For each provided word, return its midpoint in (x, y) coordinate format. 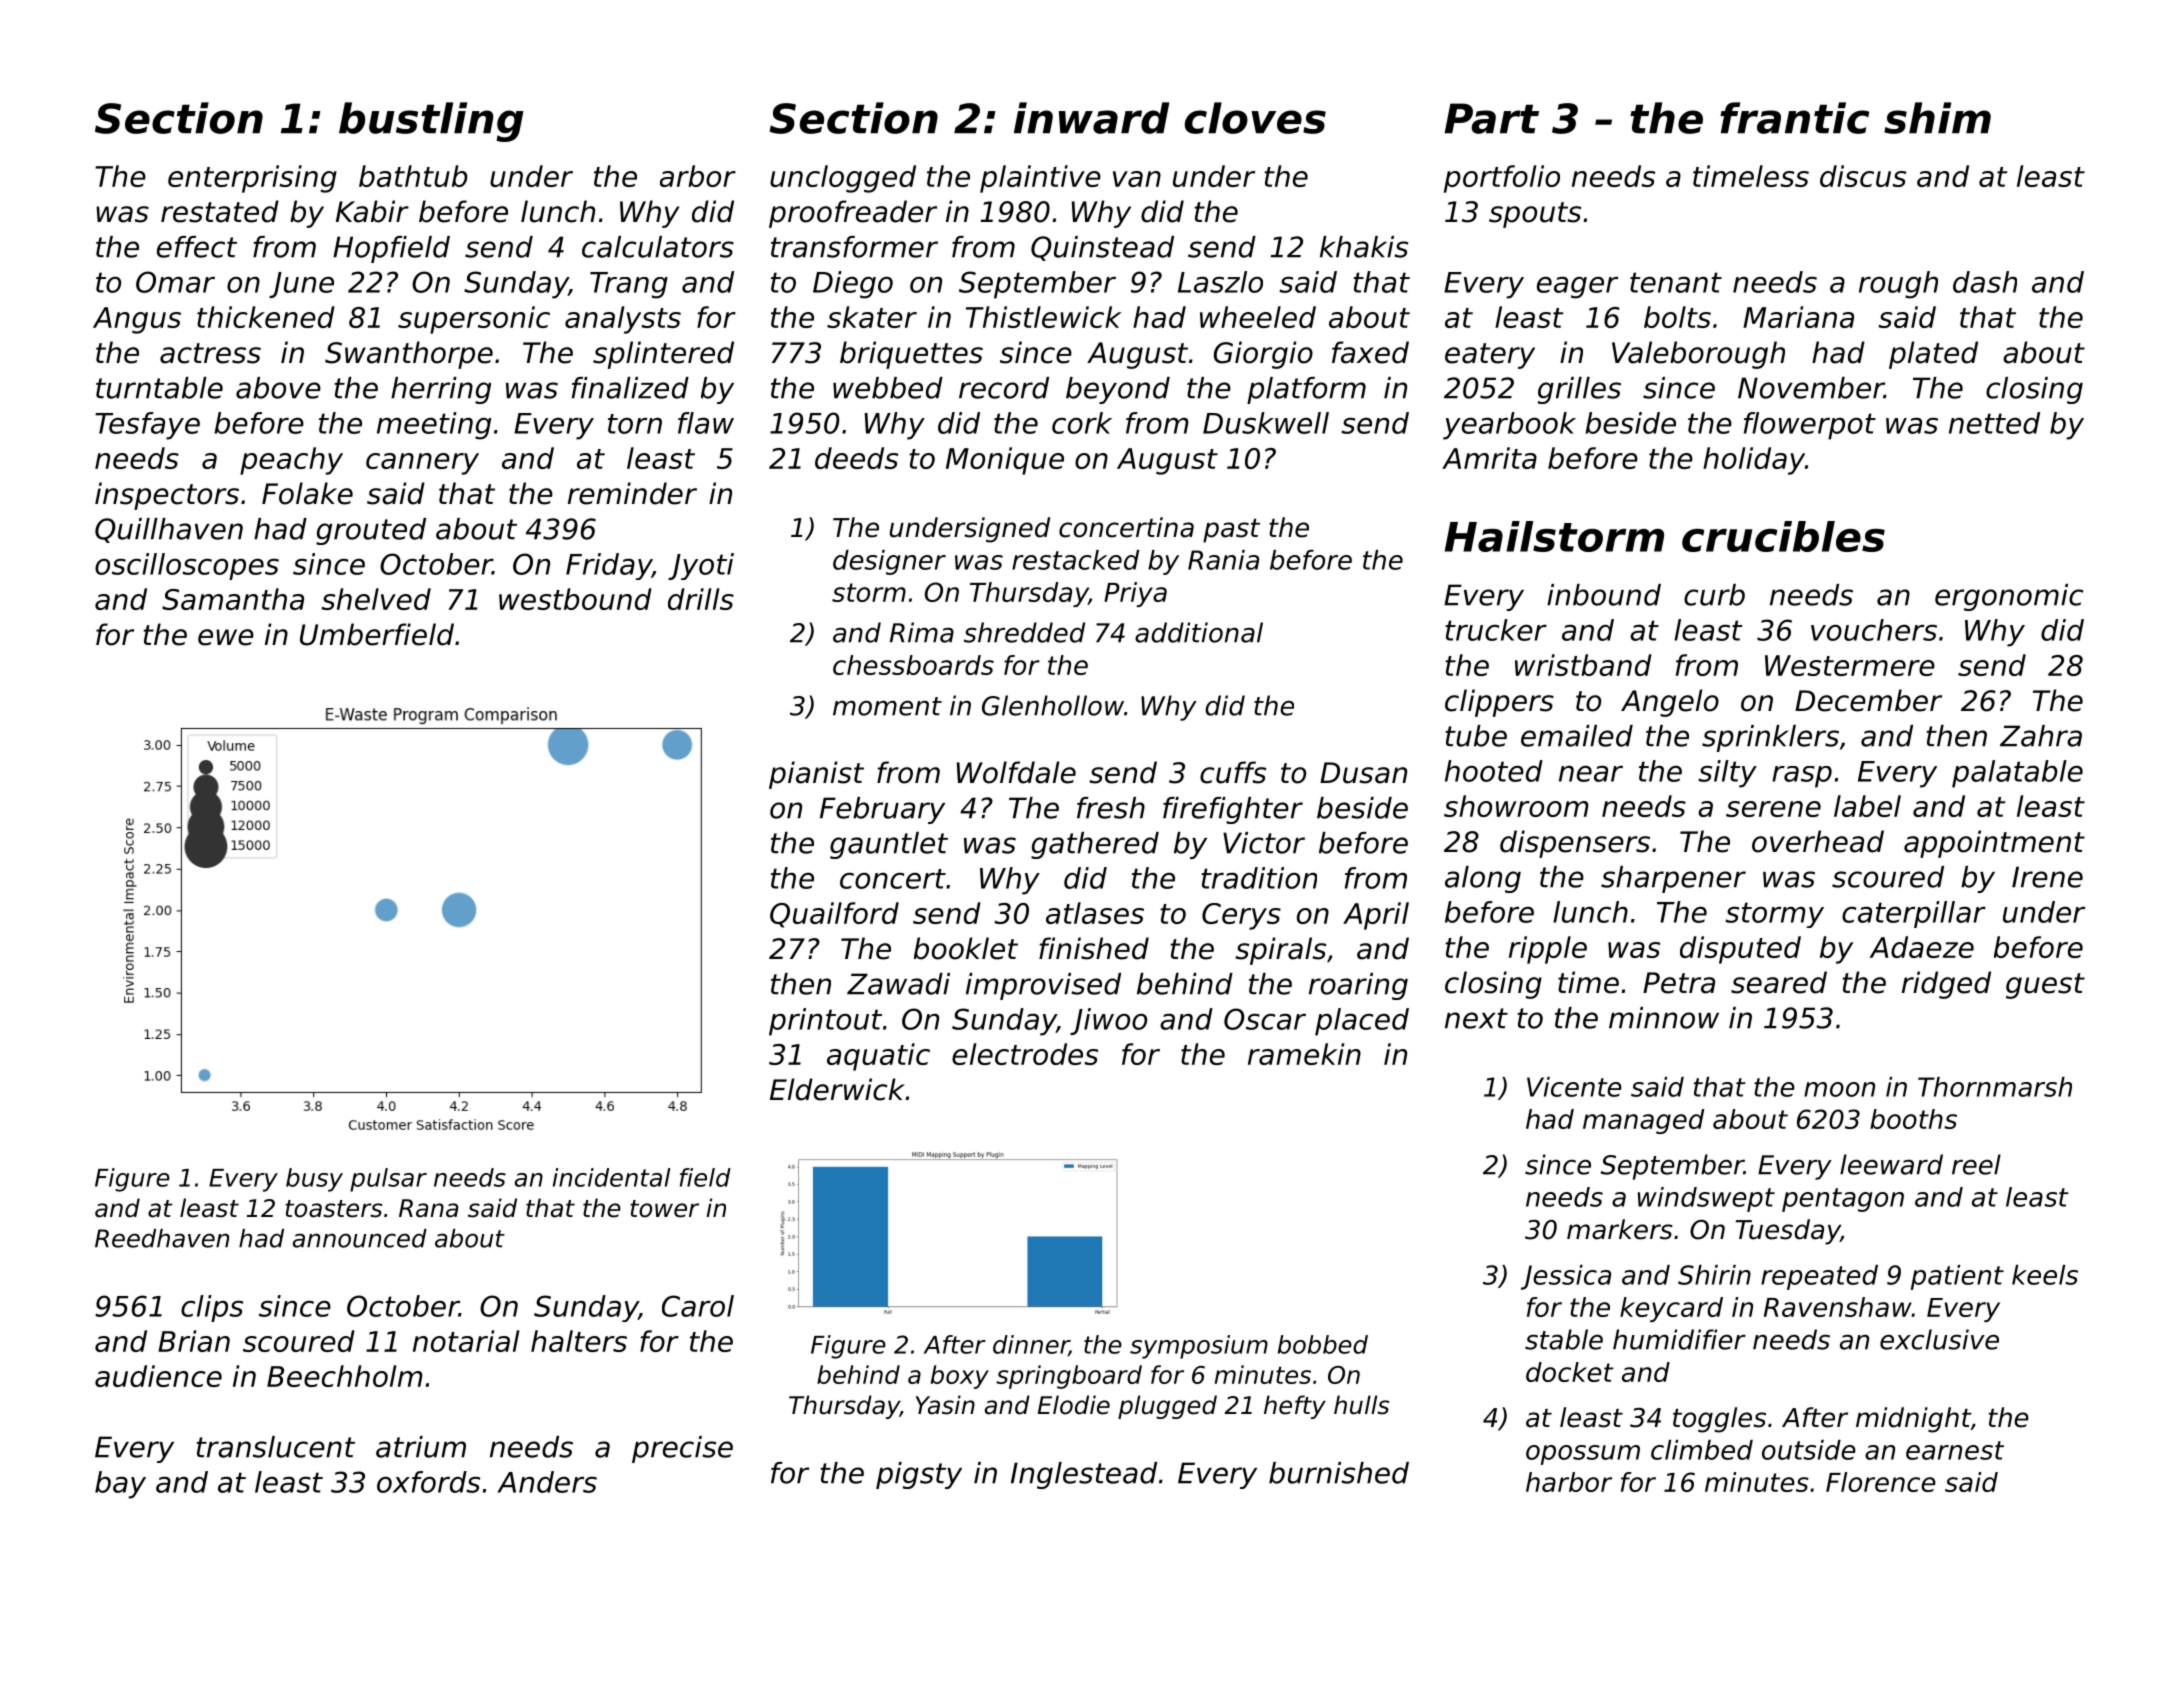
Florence (1881, 1482)
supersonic (474, 320)
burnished (1339, 1473)
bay (120, 1485)
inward (1091, 118)
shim (1937, 118)
